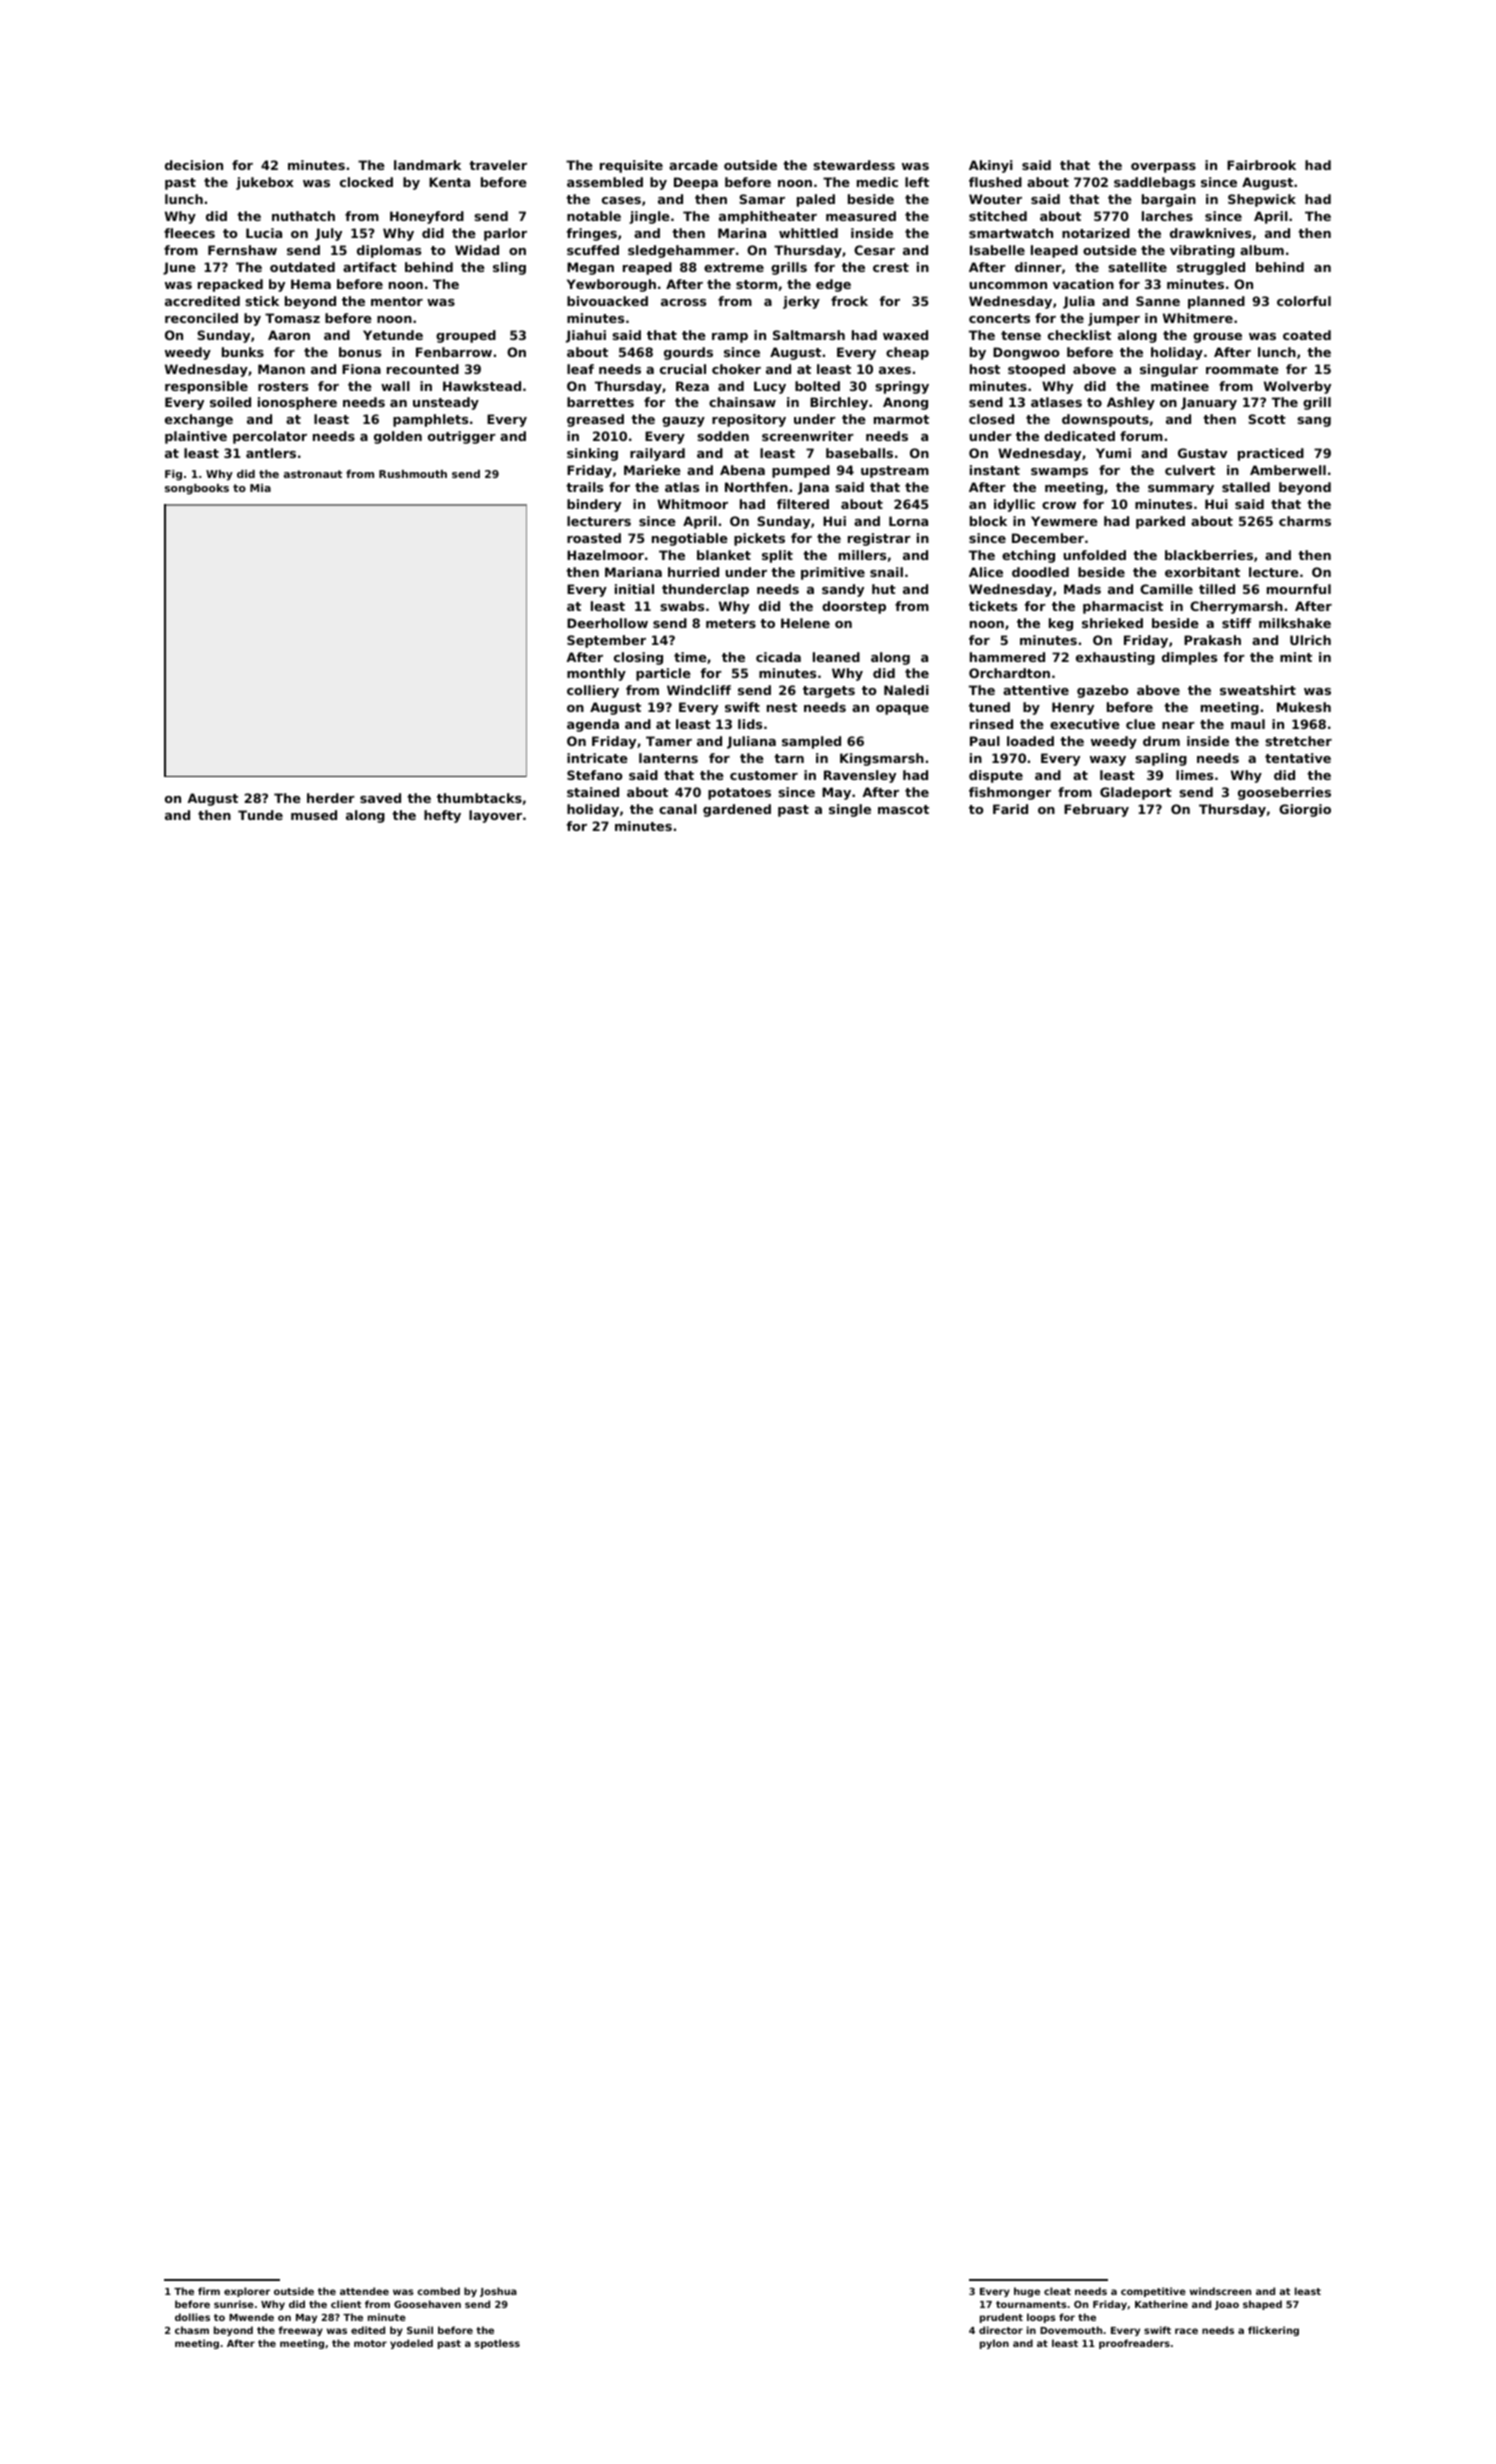  What do you see at coordinates (192, 2330) in the screenshot?
I see `chasm` at bounding box center [192, 2330].
